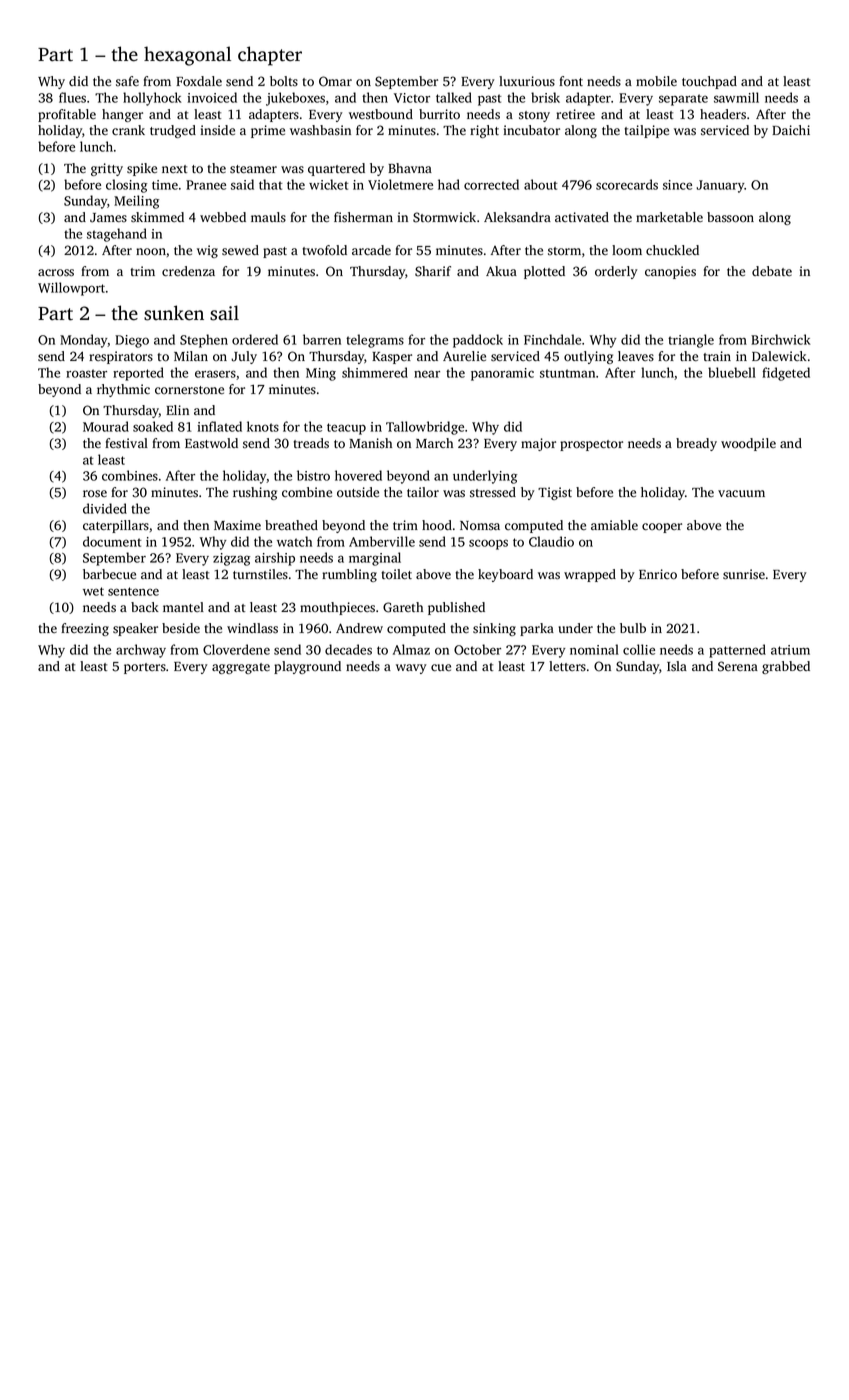  Describe the element at coordinates (709, 82) in the page. I see `touchpad` at that location.
